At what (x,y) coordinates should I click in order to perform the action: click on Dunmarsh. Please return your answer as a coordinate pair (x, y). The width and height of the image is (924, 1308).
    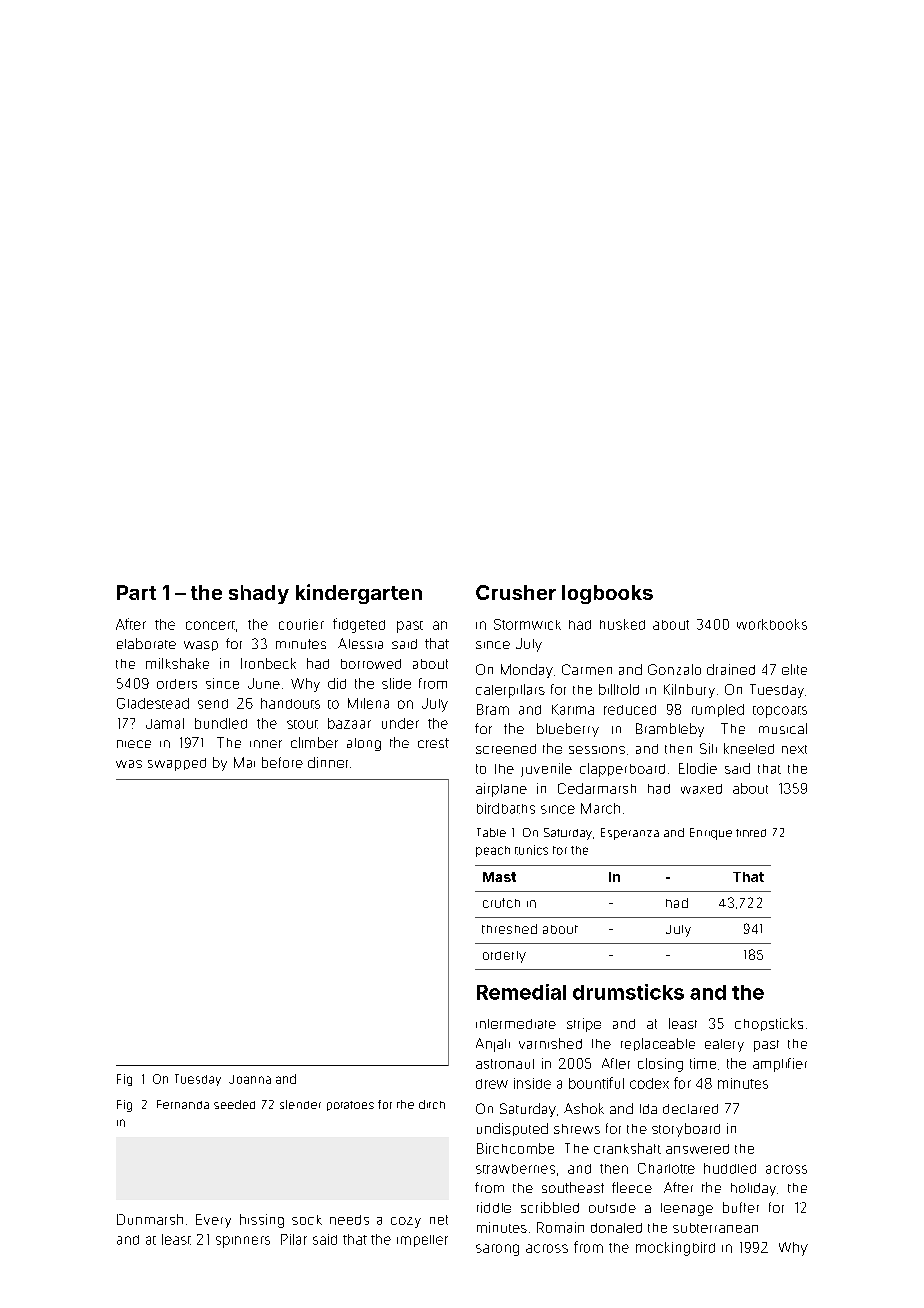
    Looking at the image, I should click on (150, 1219).
